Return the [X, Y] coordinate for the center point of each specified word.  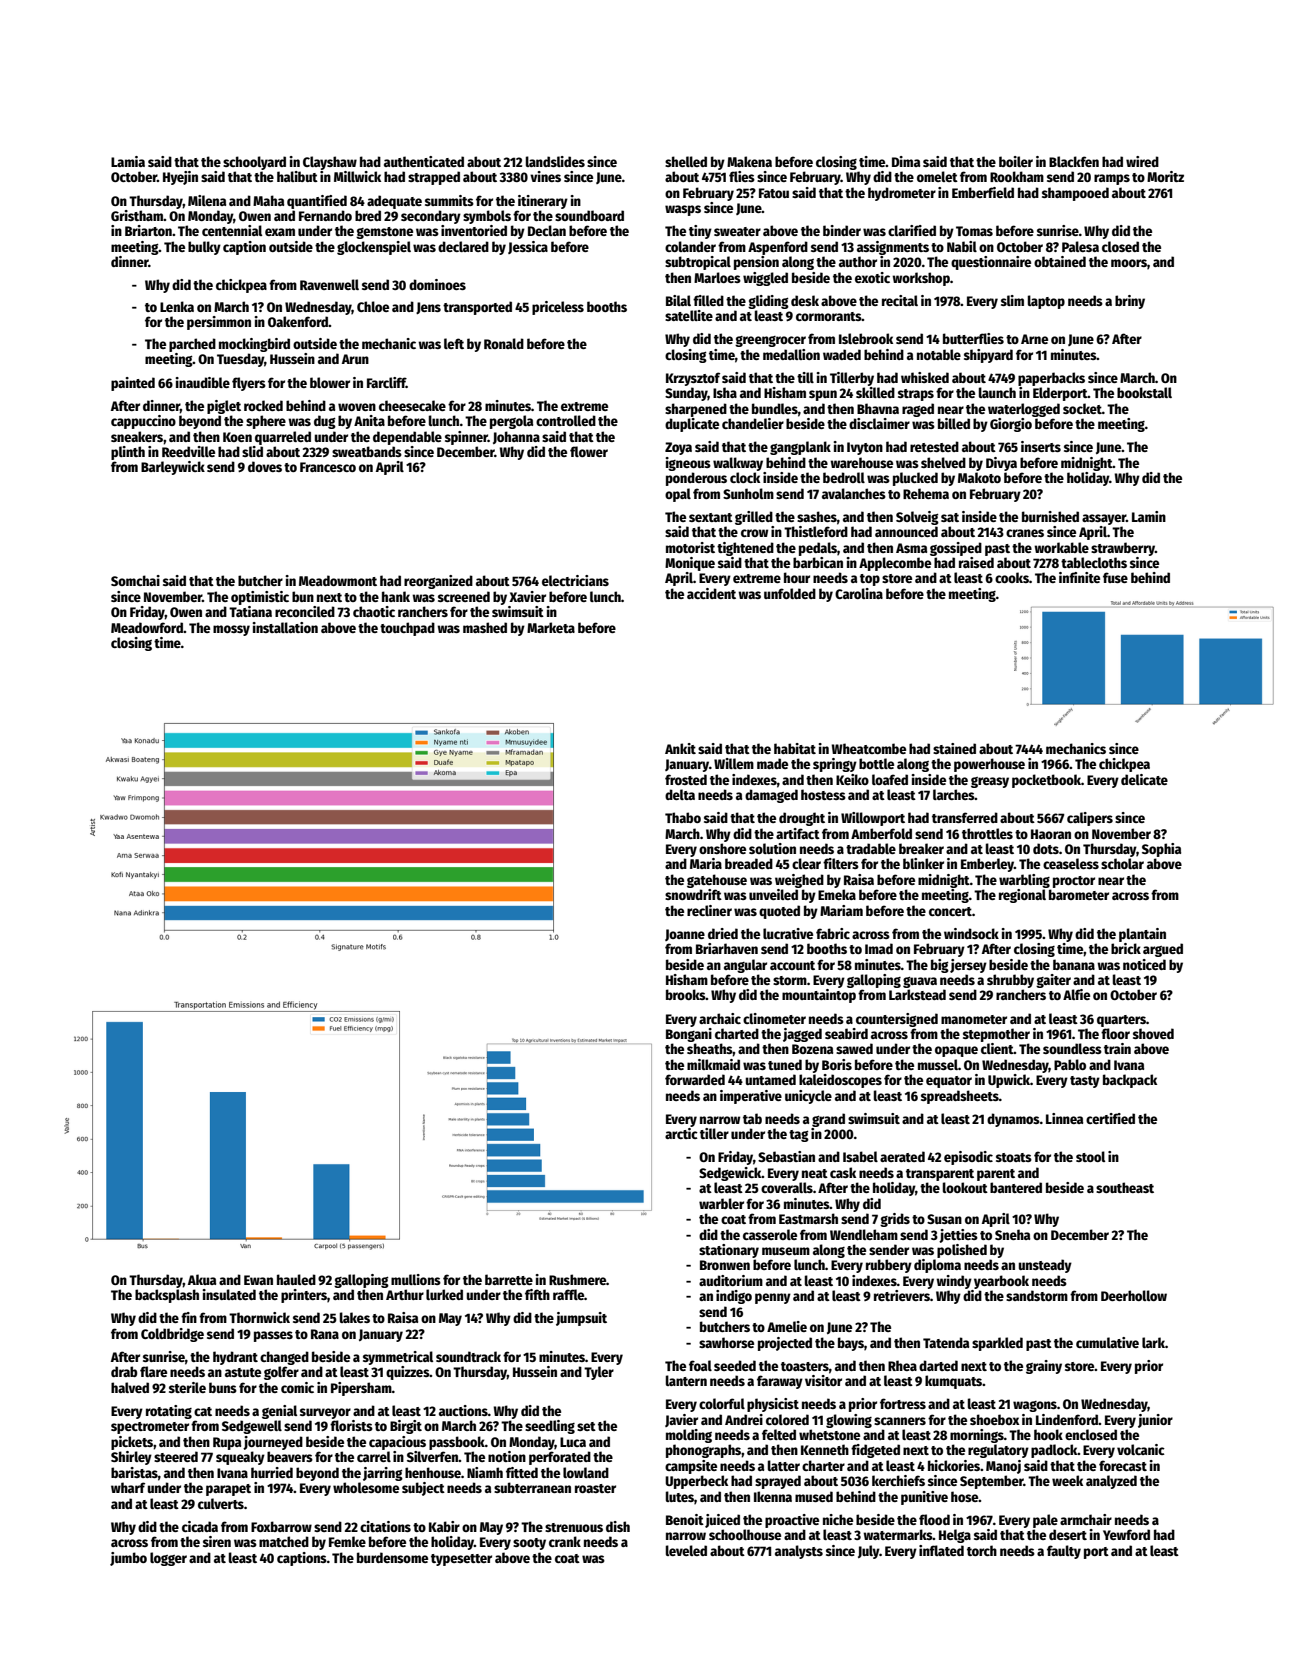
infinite [1079, 577]
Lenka [177, 306]
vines [545, 176]
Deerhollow [1134, 1295]
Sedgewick [730, 1174]
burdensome [392, 1557]
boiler [1016, 161]
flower [589, 451]
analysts [799, 1552]
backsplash [167, 1296]
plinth [128, 453]
